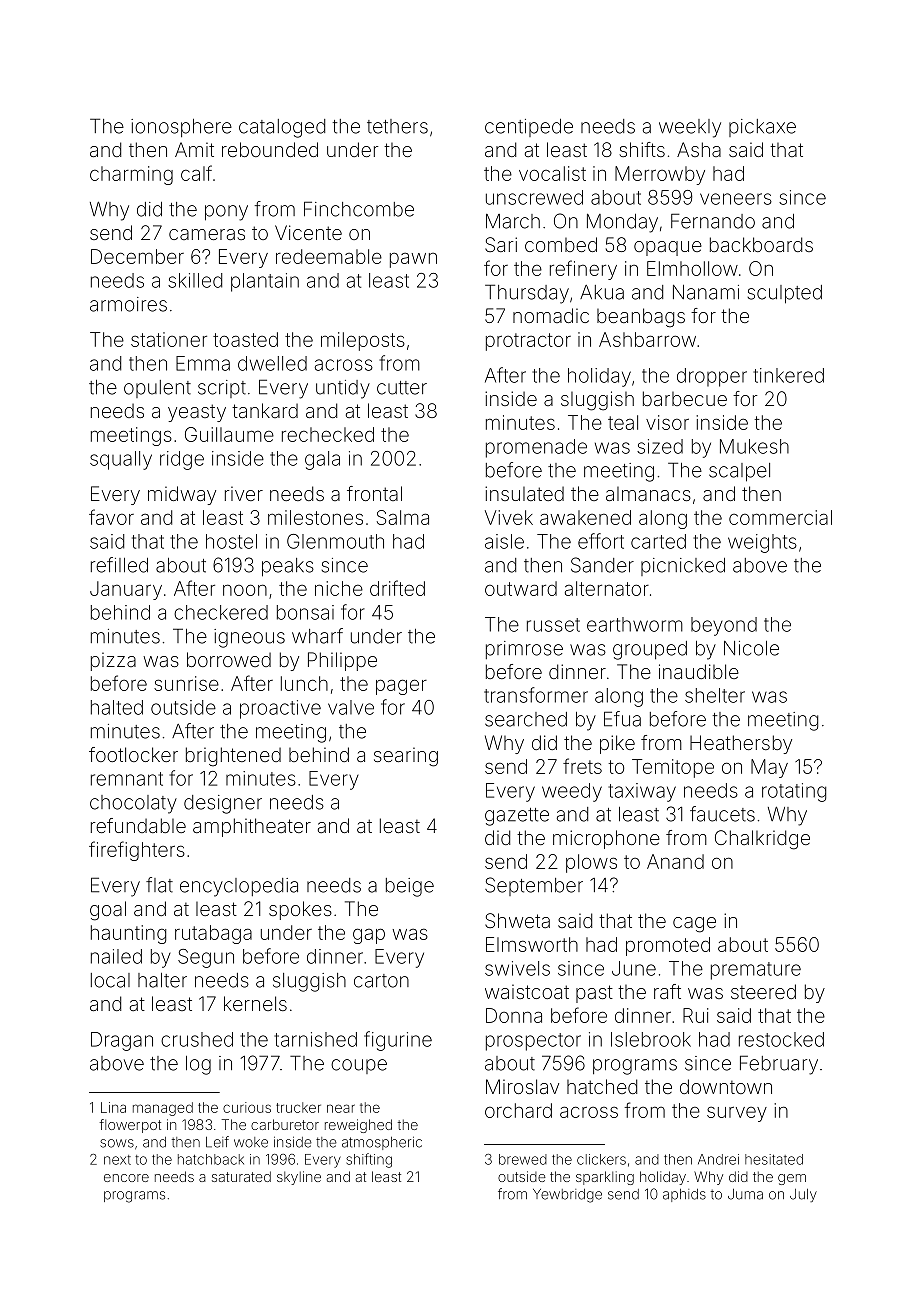  I want to click on atmospheric, so click(382, 1143).
